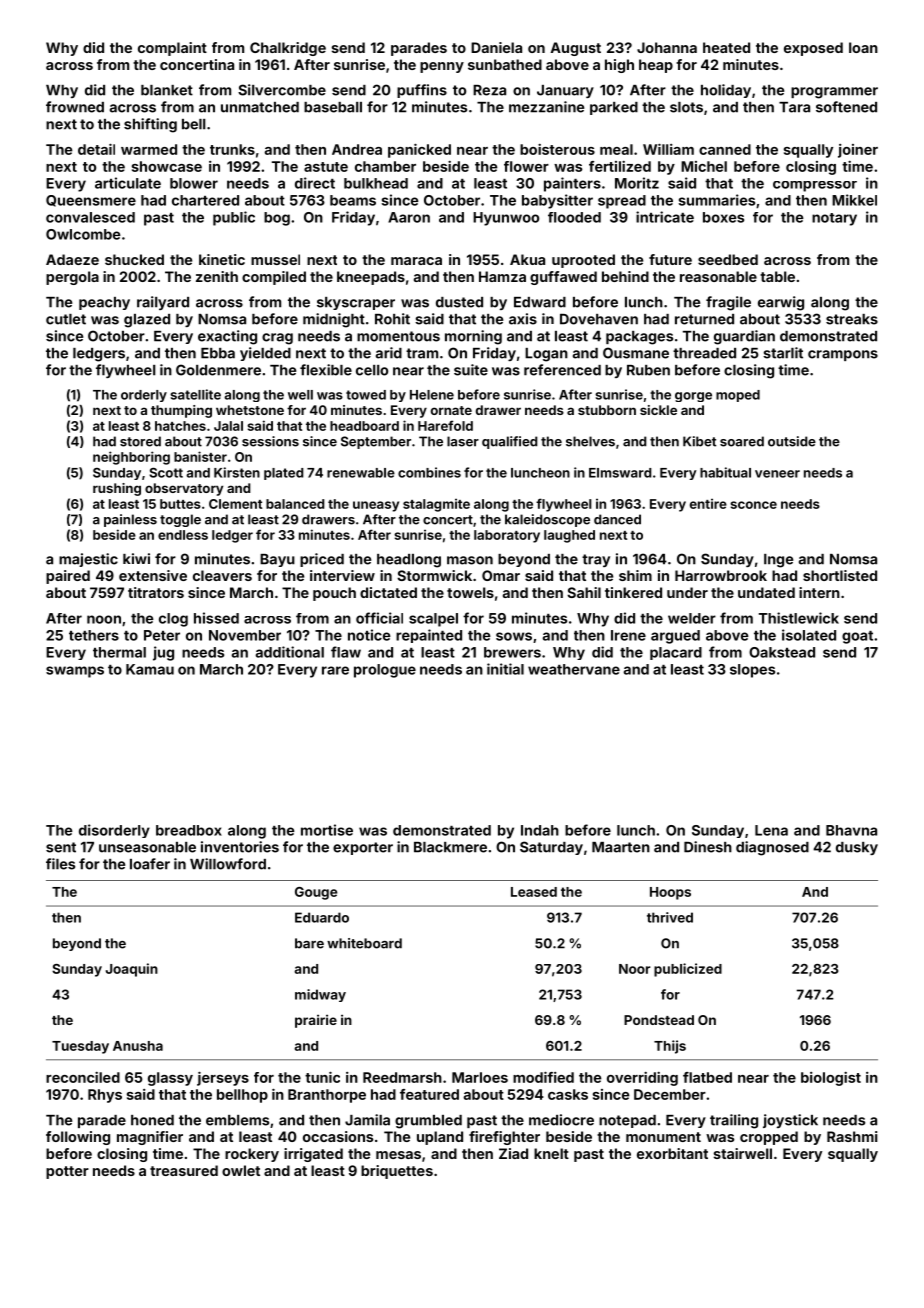 This document has height=1308, width=924. I want to click on compressor, so click(815, 186).
